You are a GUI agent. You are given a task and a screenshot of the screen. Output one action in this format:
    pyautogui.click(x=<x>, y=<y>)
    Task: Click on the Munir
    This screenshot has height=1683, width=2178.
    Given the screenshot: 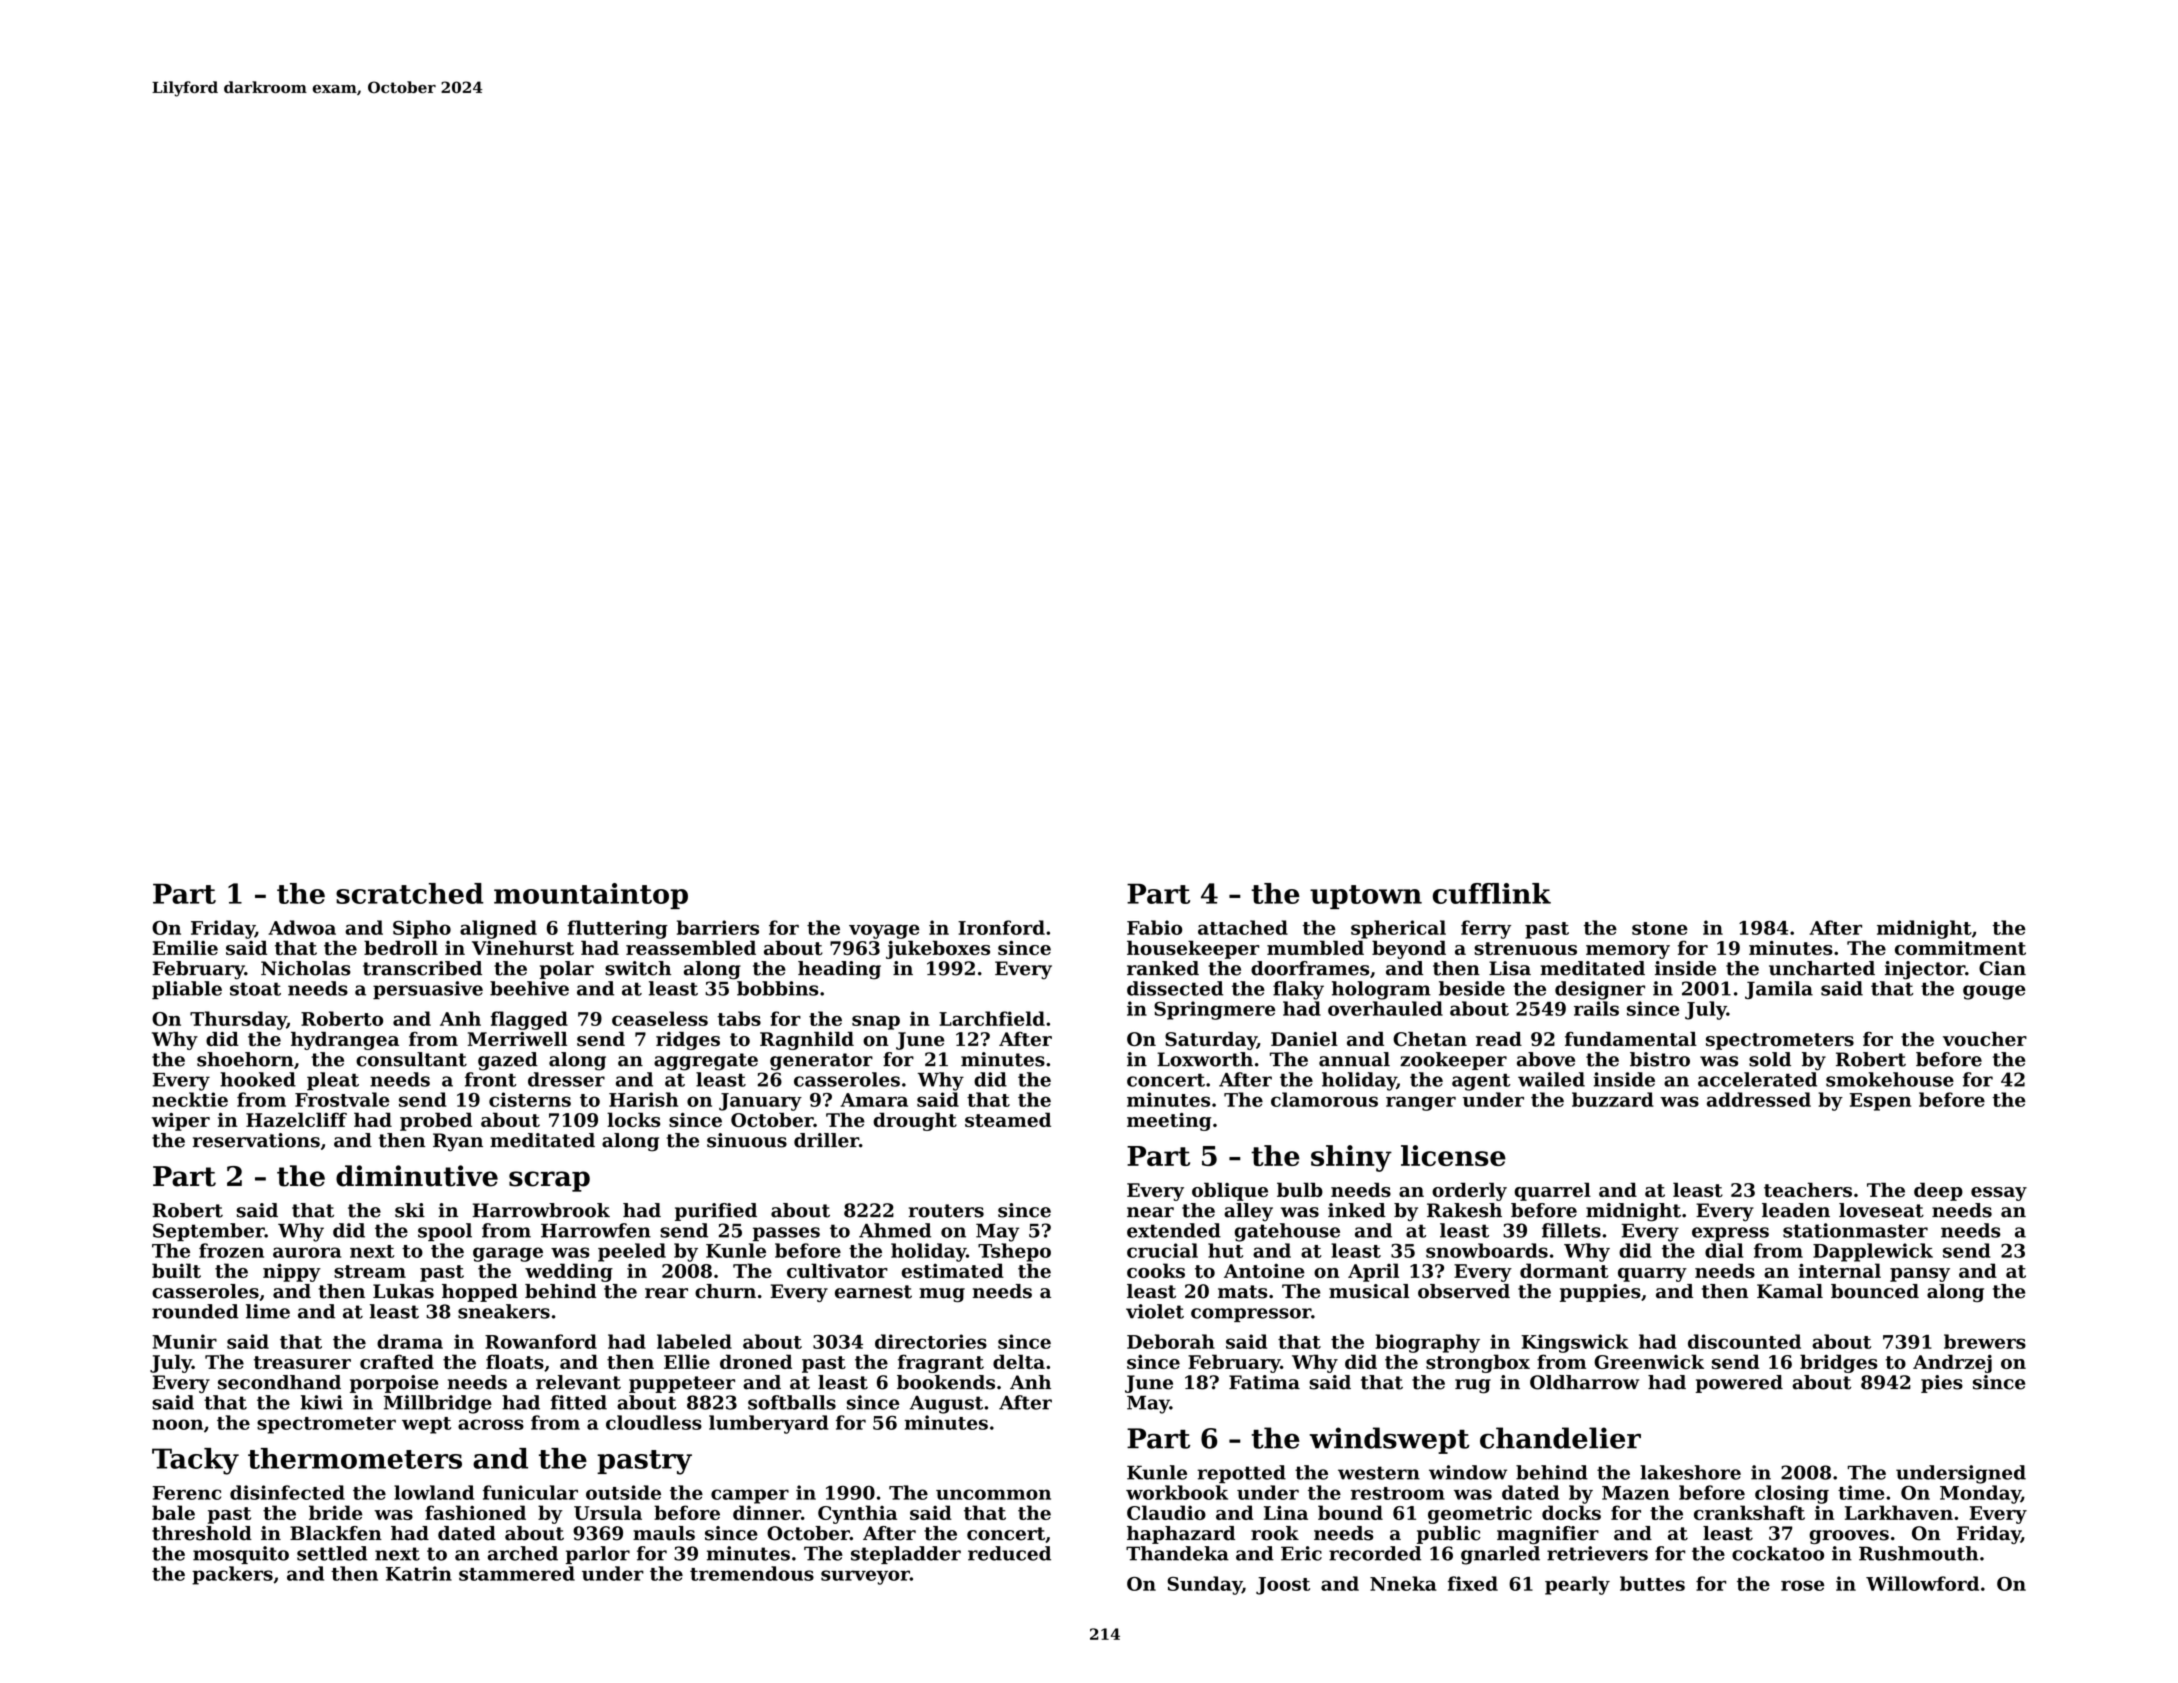 What is the action you would take?
    pyautogui.click(x=184, y=1341)
